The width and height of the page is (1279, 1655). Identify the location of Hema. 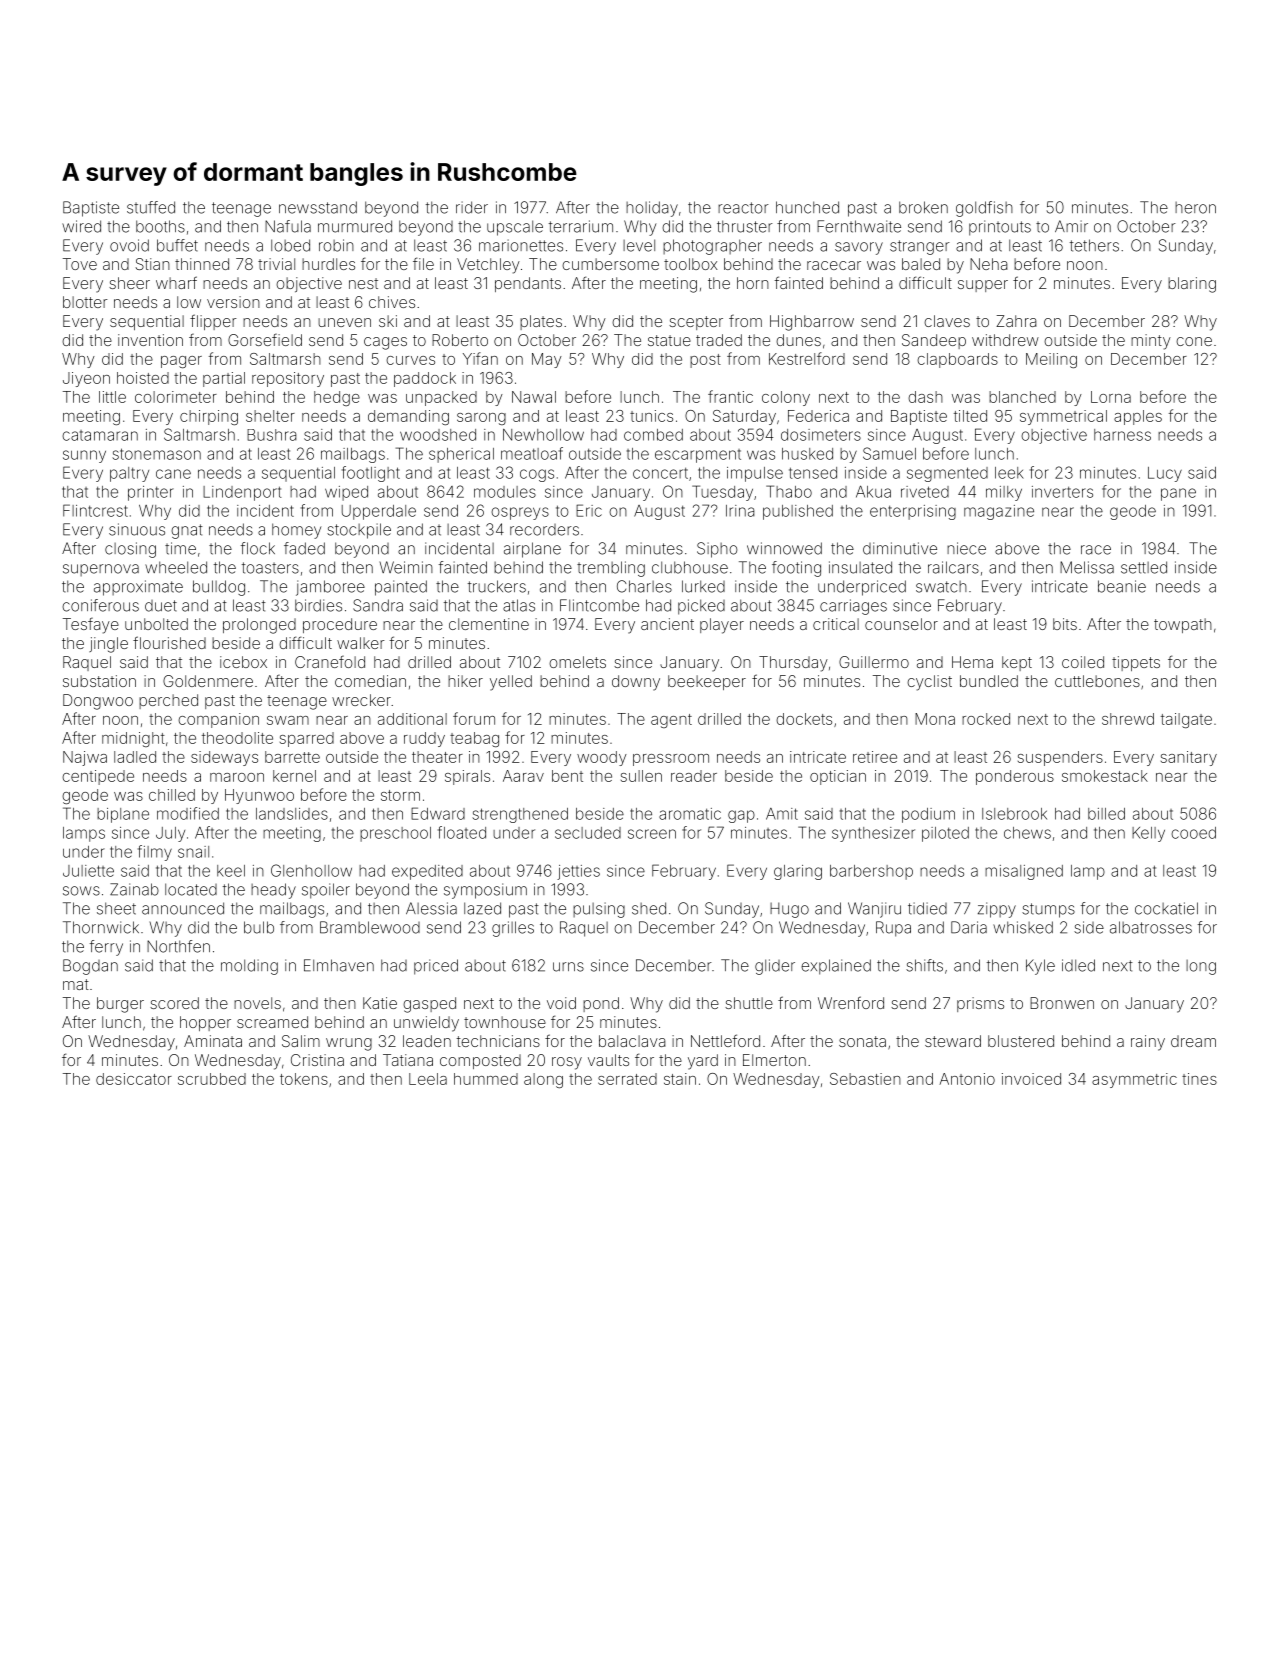
(972, 662).
